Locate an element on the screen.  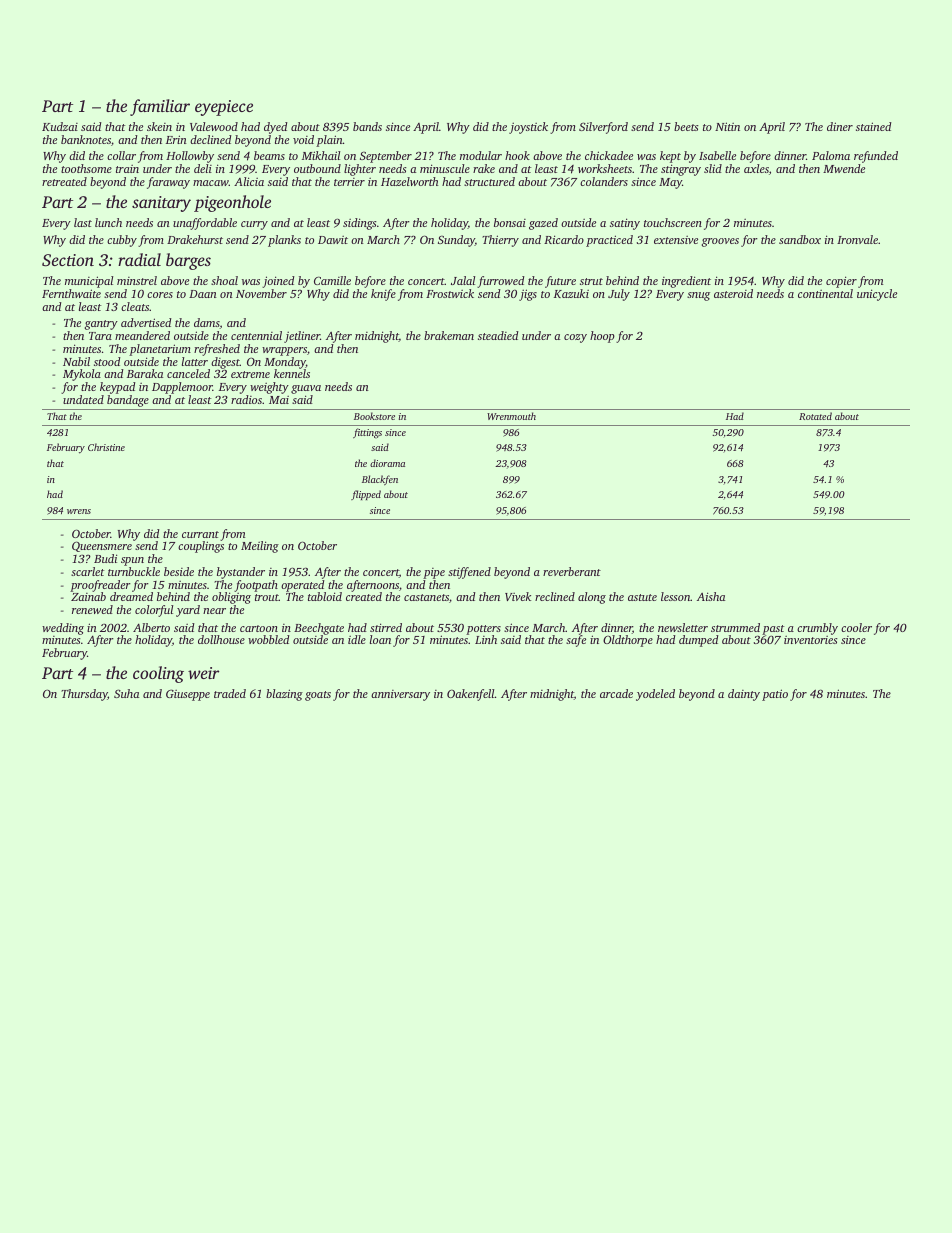
traded is located at coordinates (230, 693).
